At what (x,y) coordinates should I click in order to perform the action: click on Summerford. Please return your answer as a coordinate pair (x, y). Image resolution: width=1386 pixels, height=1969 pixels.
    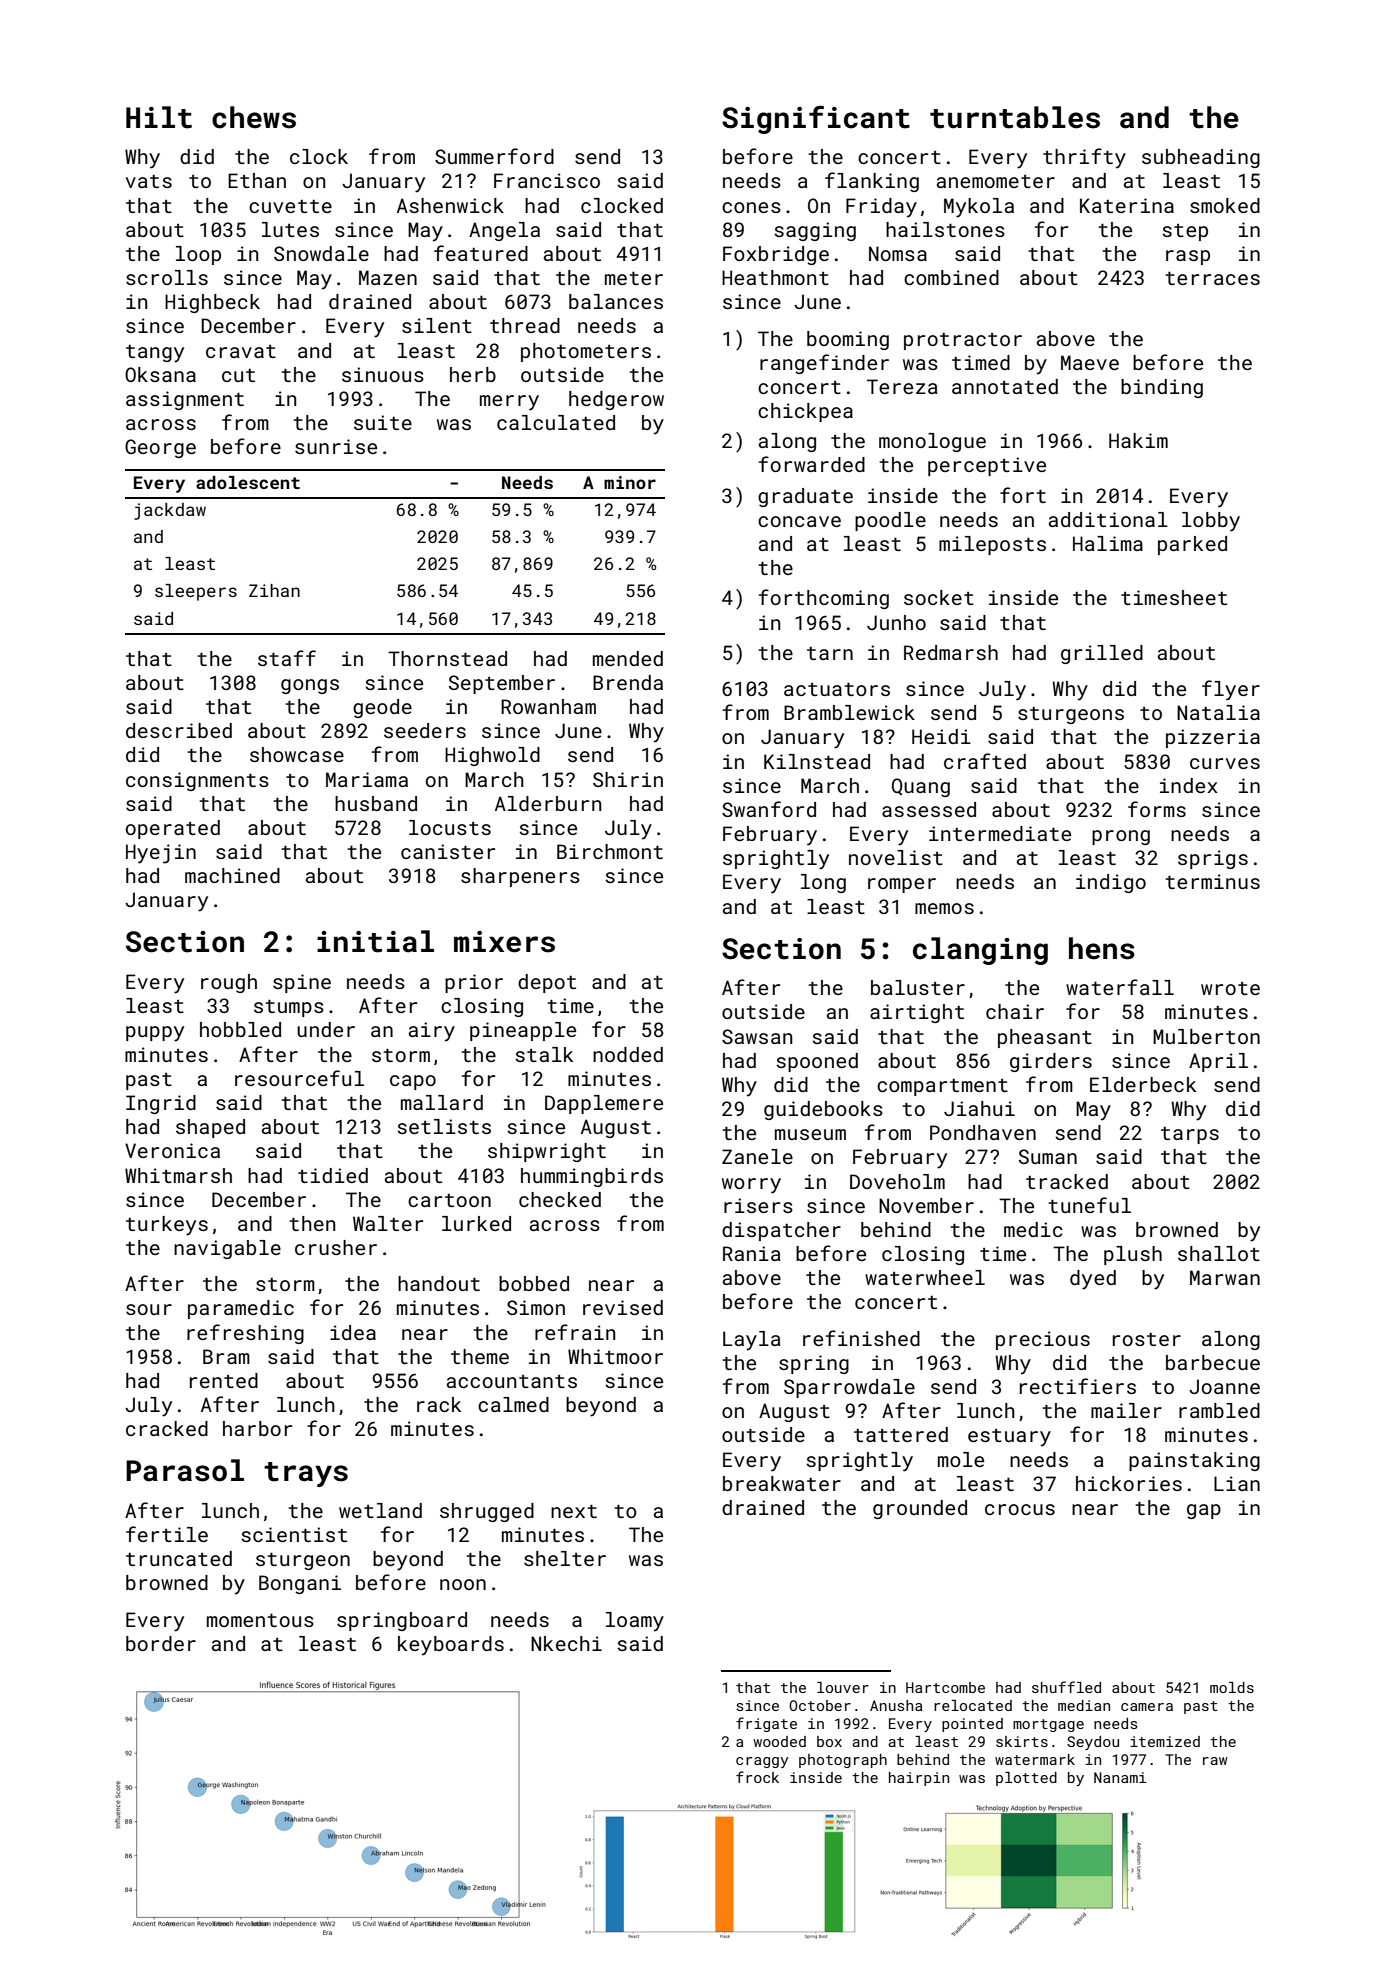
    Looking at the image, I should click on (494, 156).
